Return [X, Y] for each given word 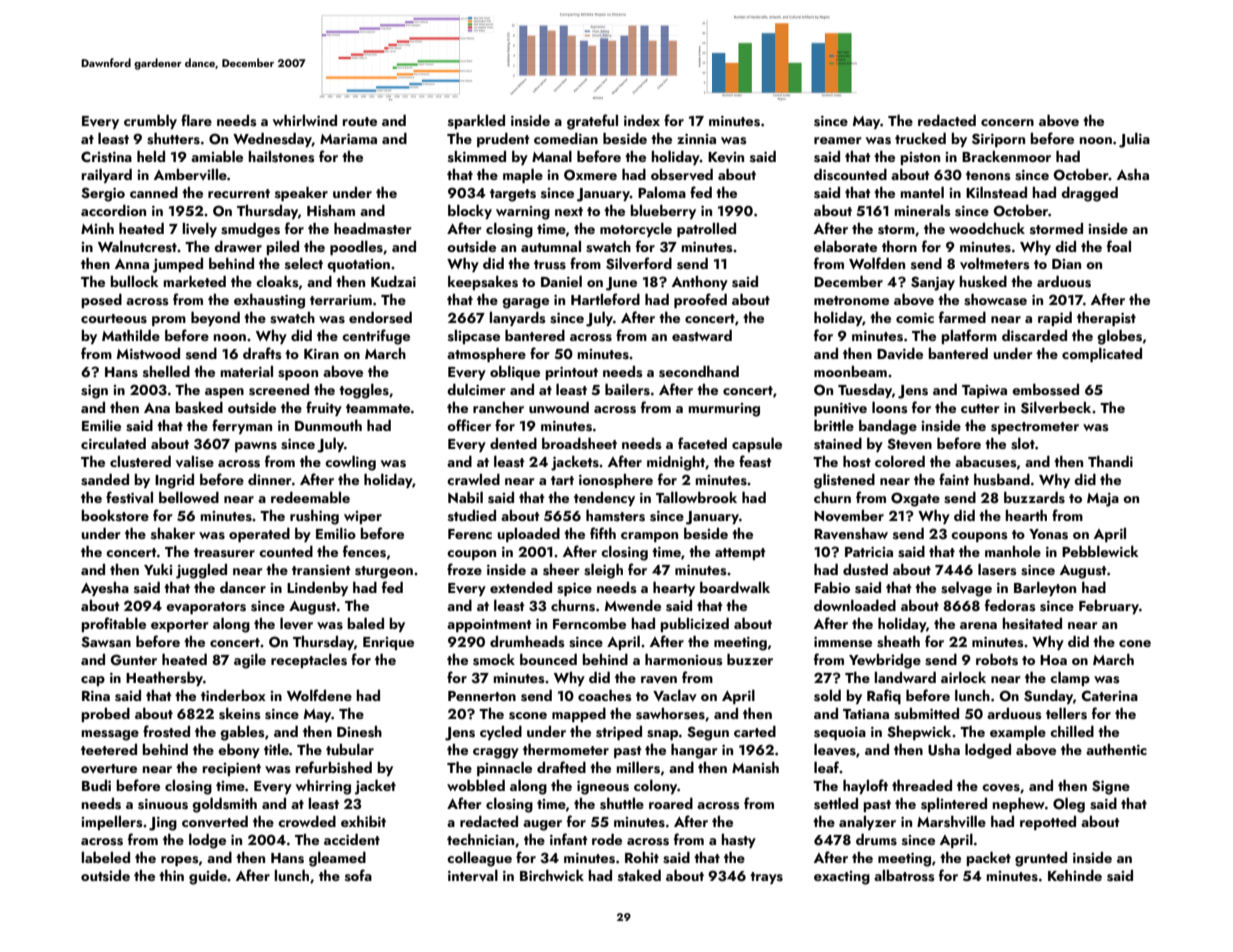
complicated [1102, 355]
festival [129, 497]
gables [242, 733]
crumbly [150, 122]
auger [542, 825]
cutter [980, 408]
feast [755, 461]
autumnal [551, 246]
